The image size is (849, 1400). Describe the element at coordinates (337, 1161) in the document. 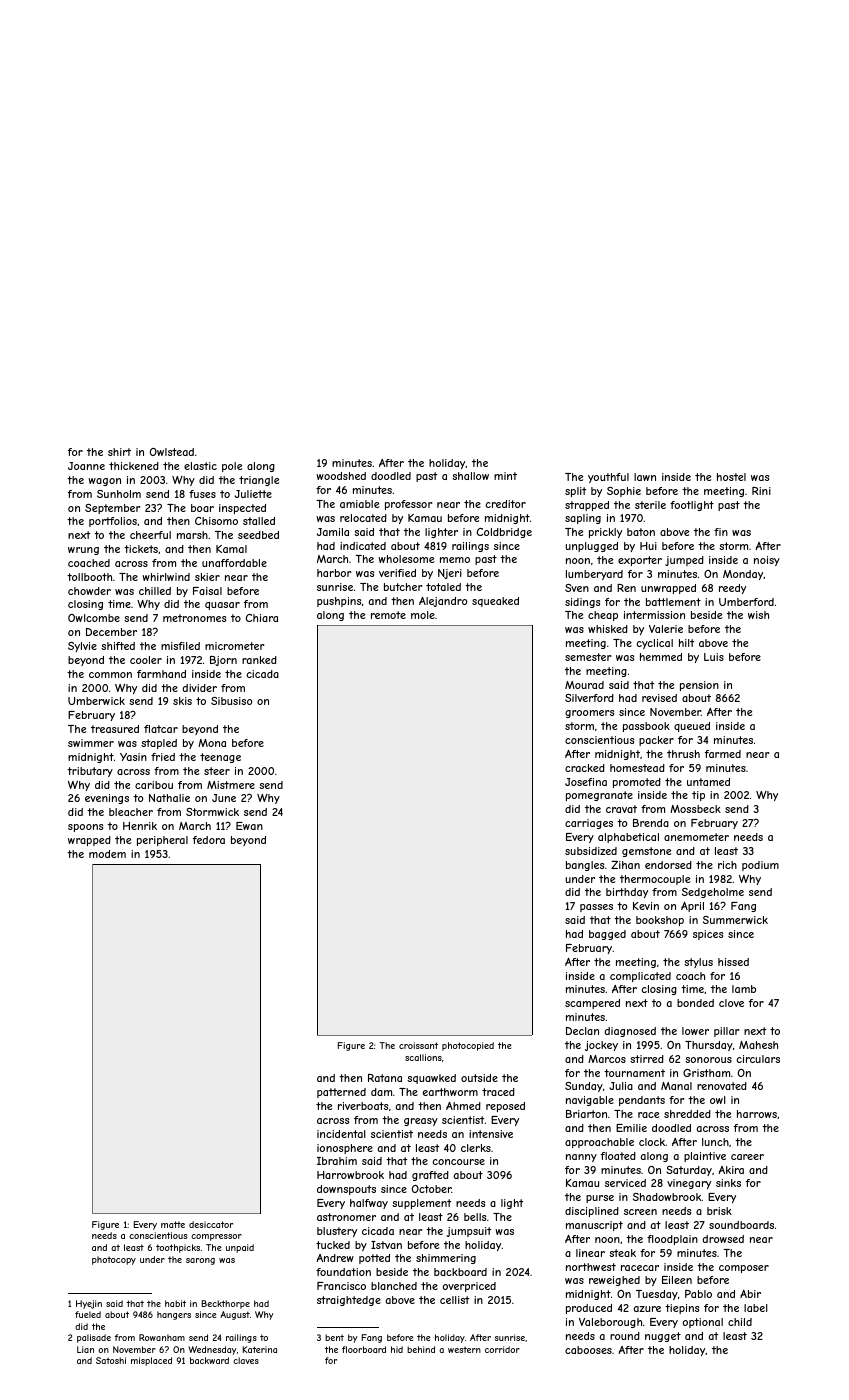

I see `Ibrahim` at that location.
